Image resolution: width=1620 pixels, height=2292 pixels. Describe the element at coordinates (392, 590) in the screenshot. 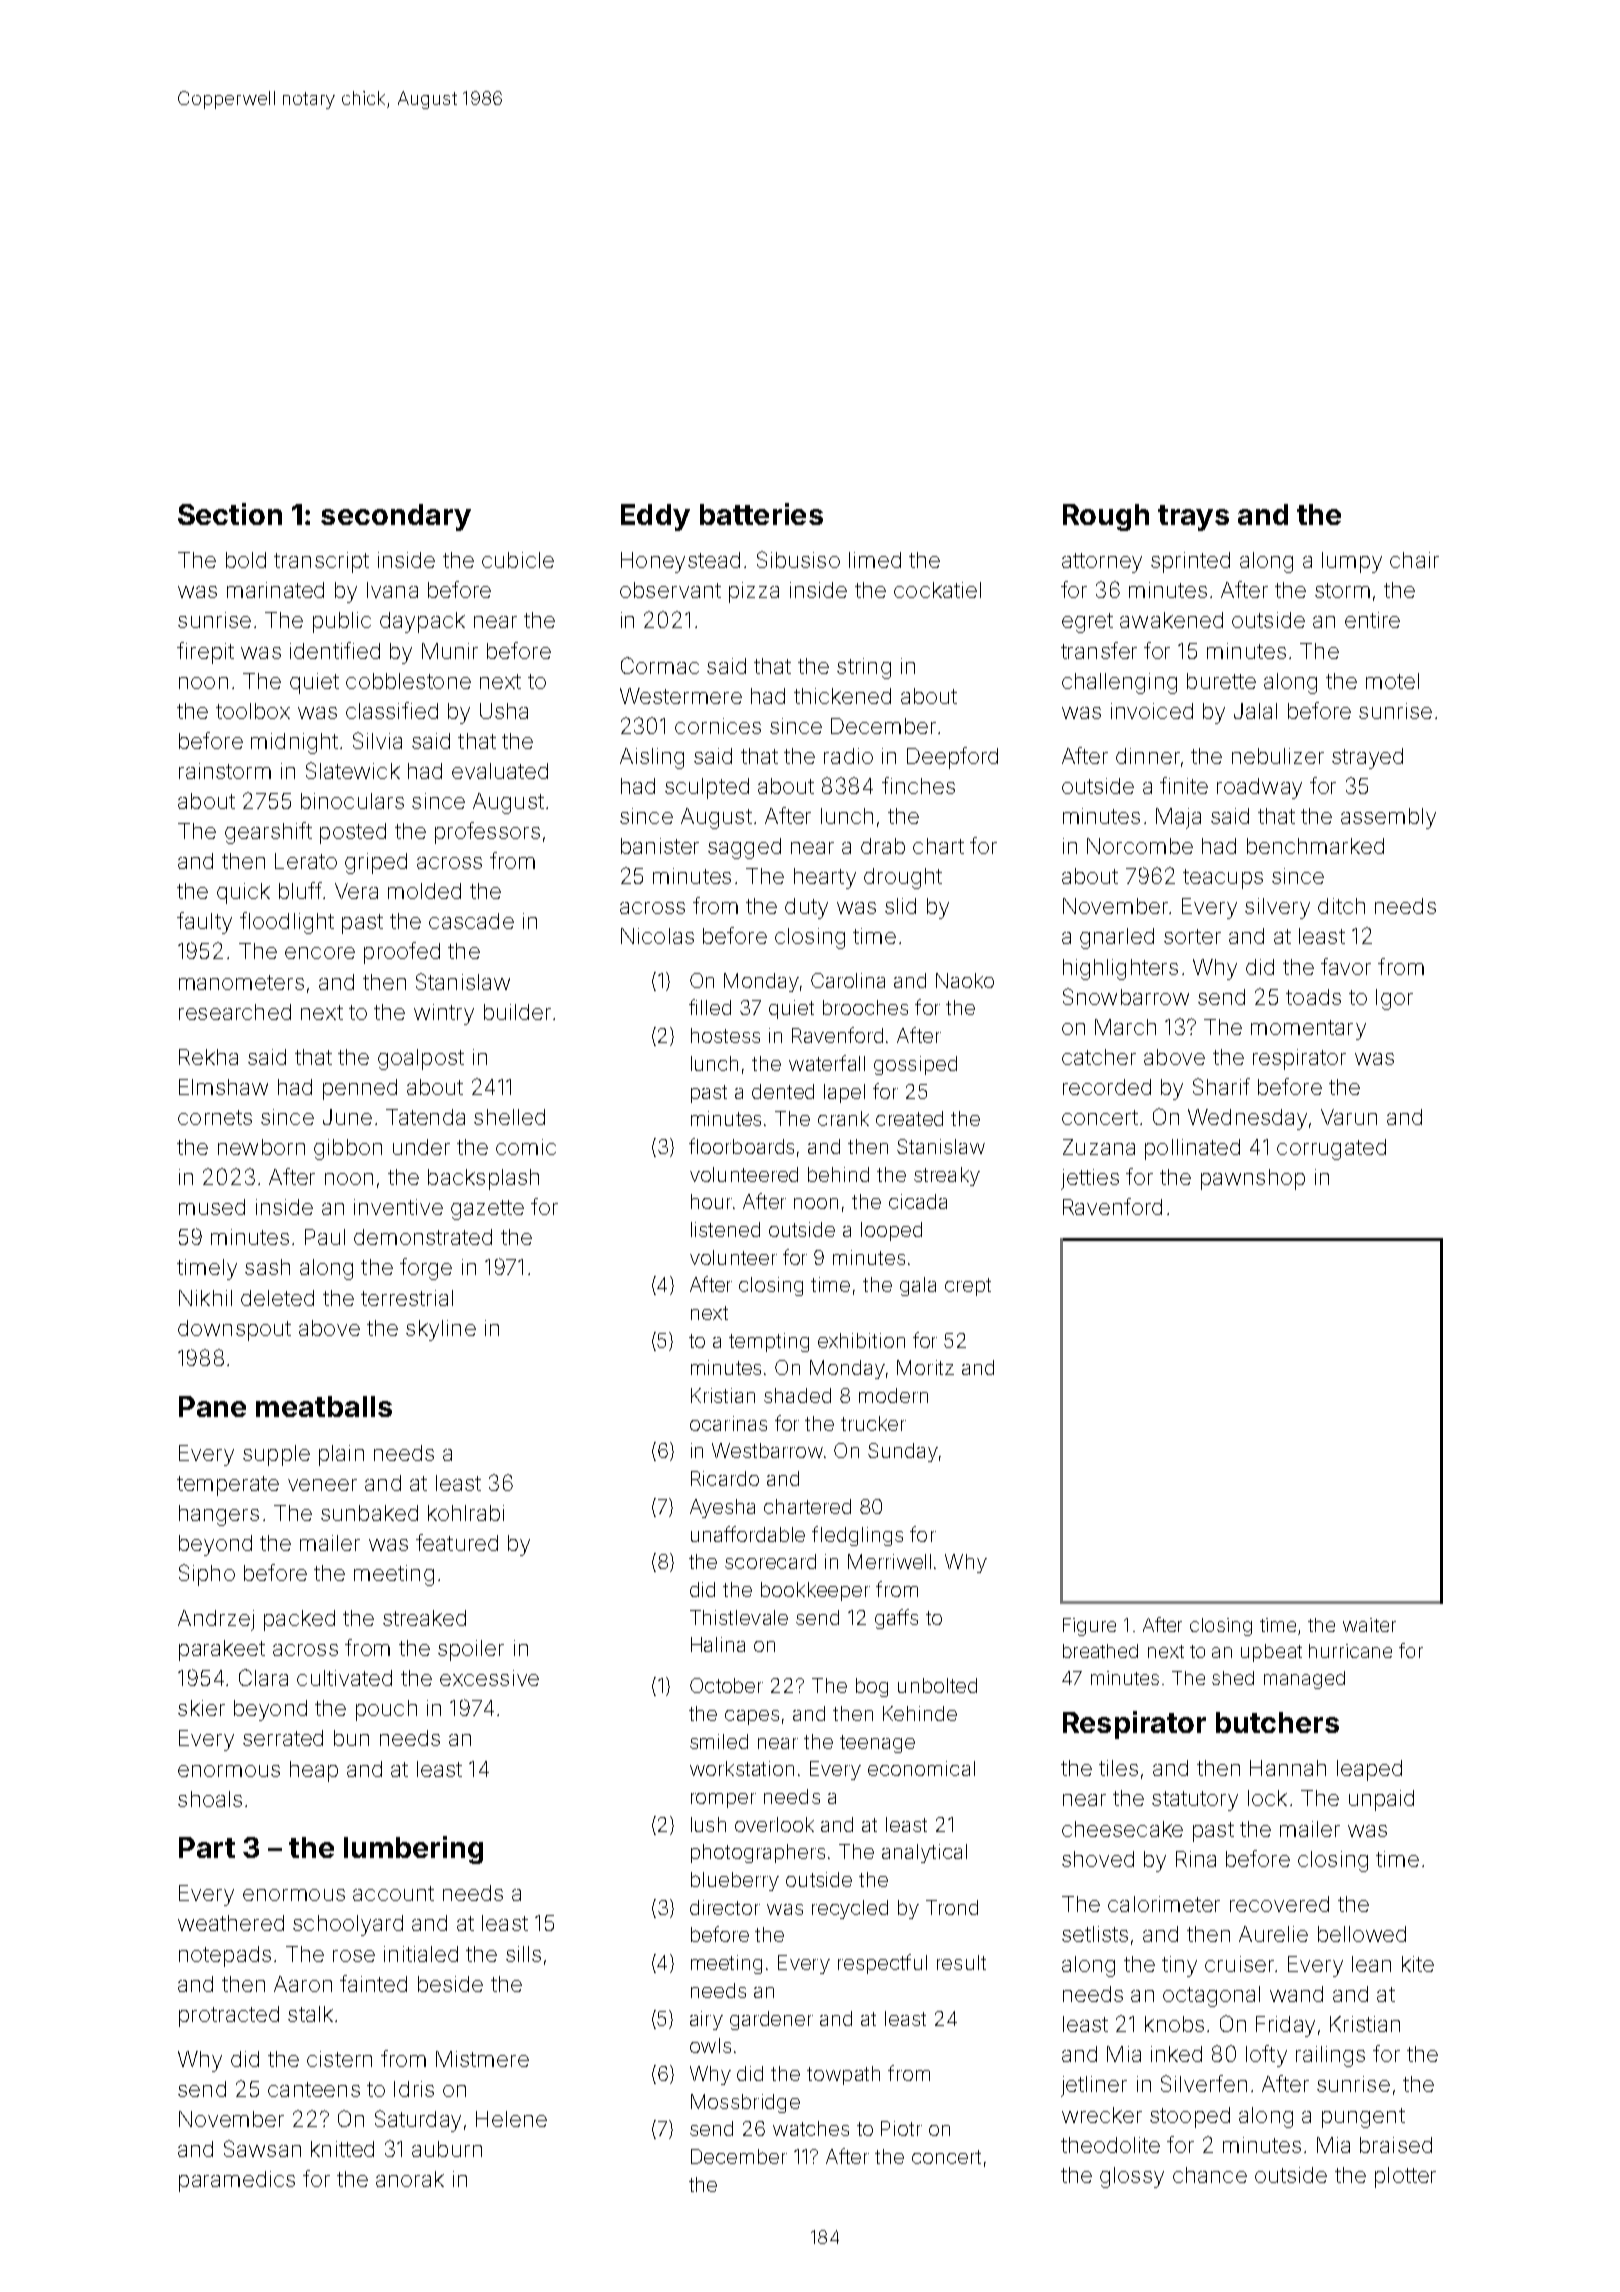

I see `Ivana` at that location.
